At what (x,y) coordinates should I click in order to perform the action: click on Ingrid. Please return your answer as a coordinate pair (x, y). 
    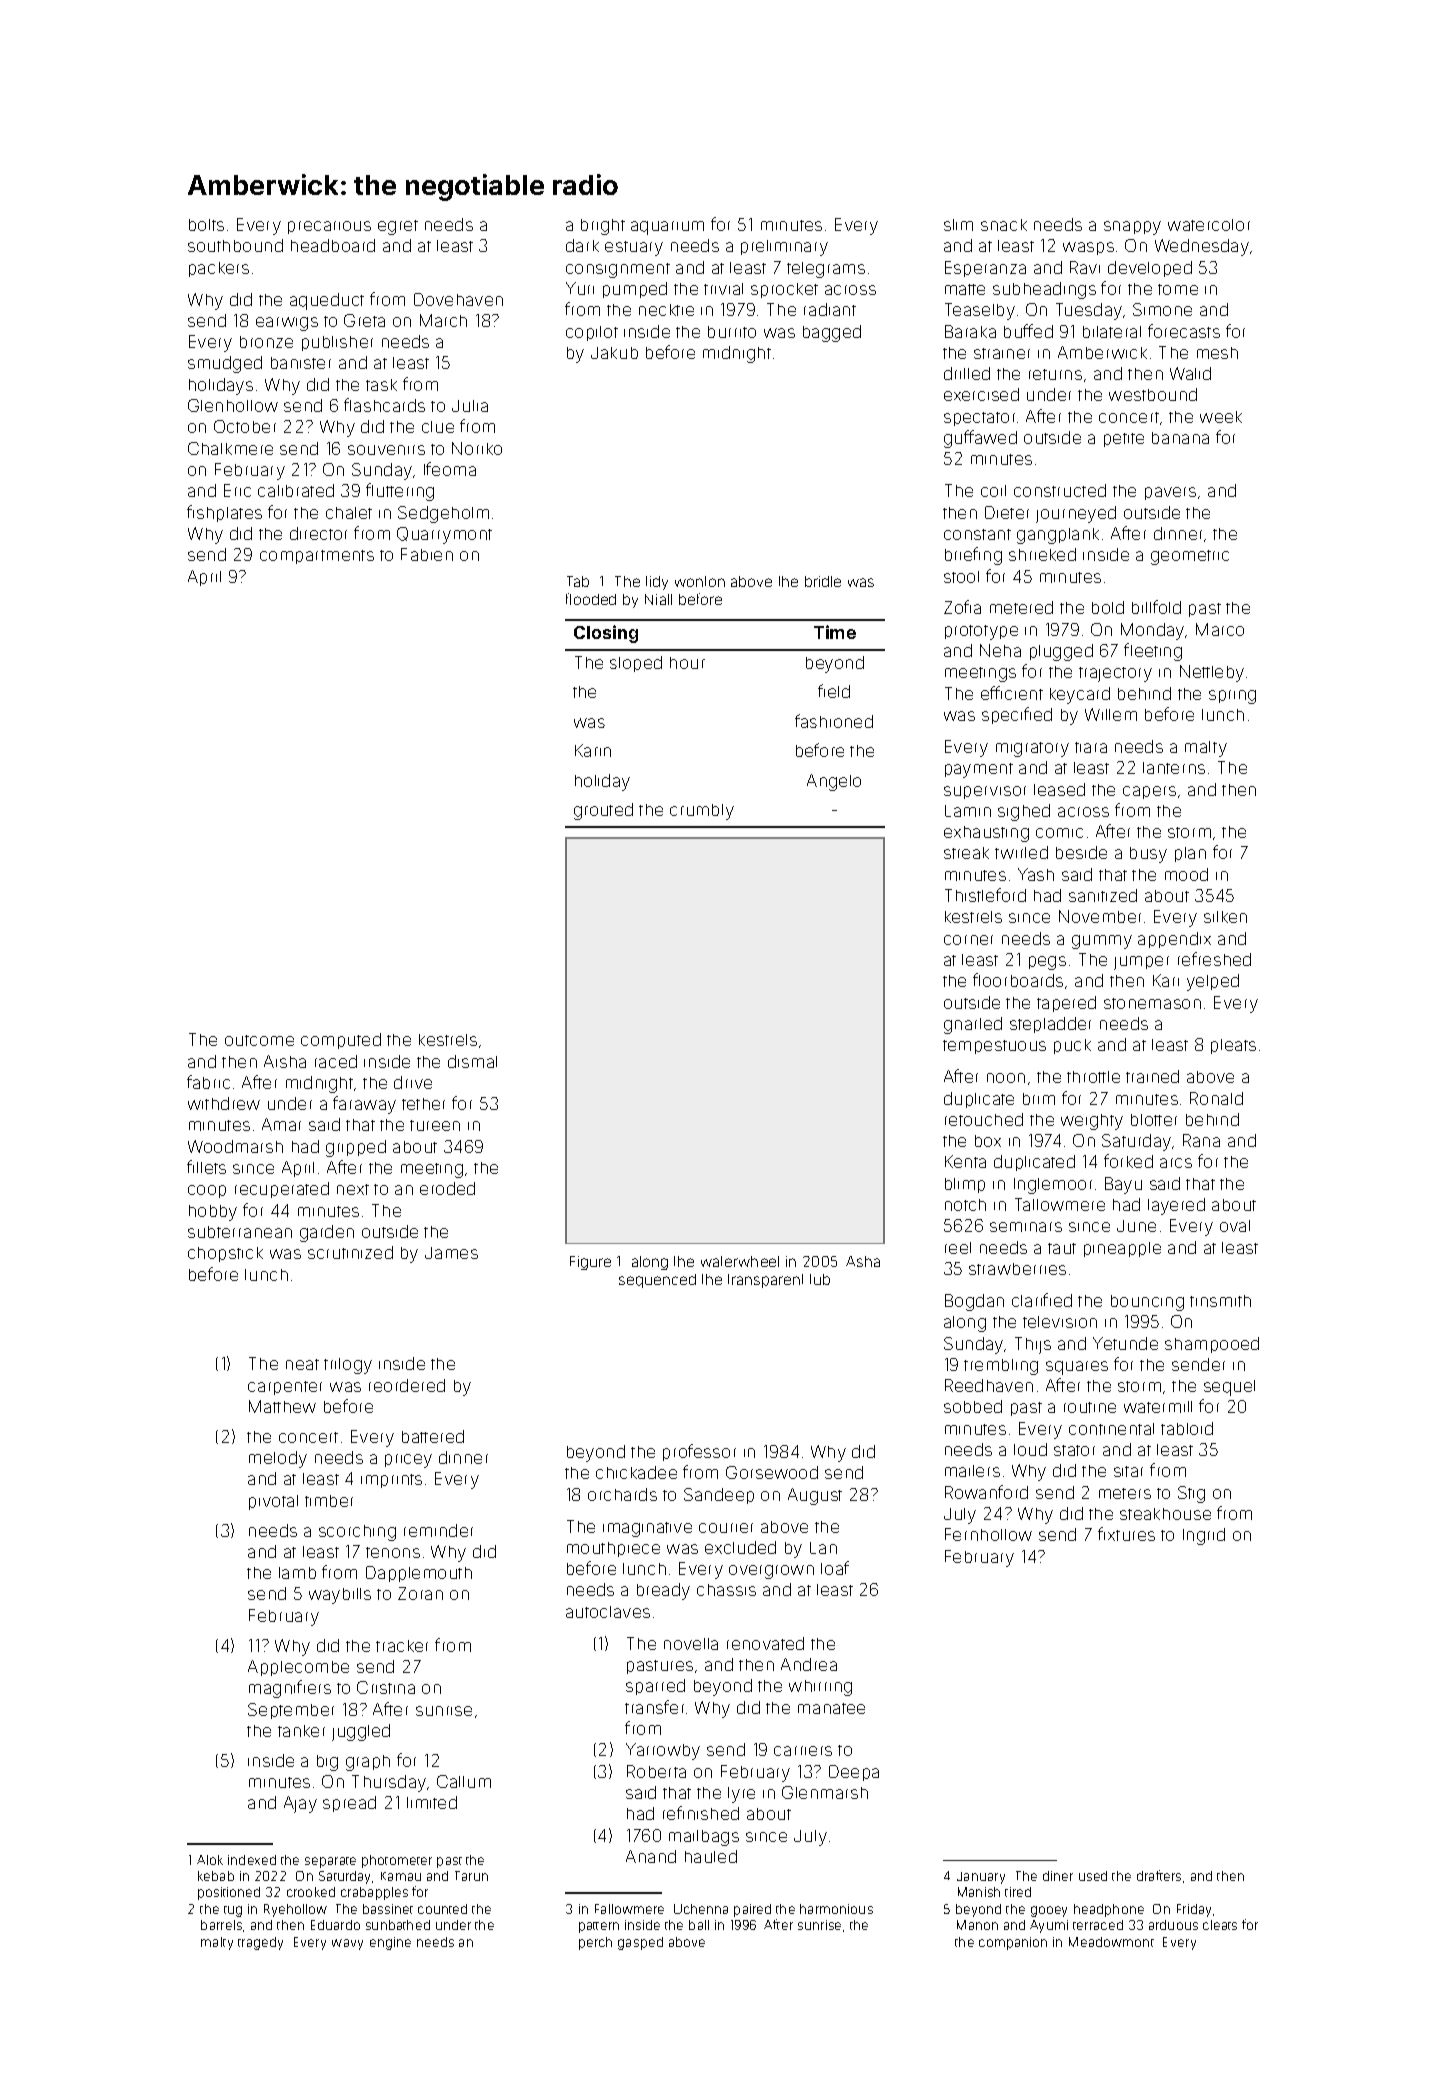
    Looking at the image, I should click on (1204, 1536).
